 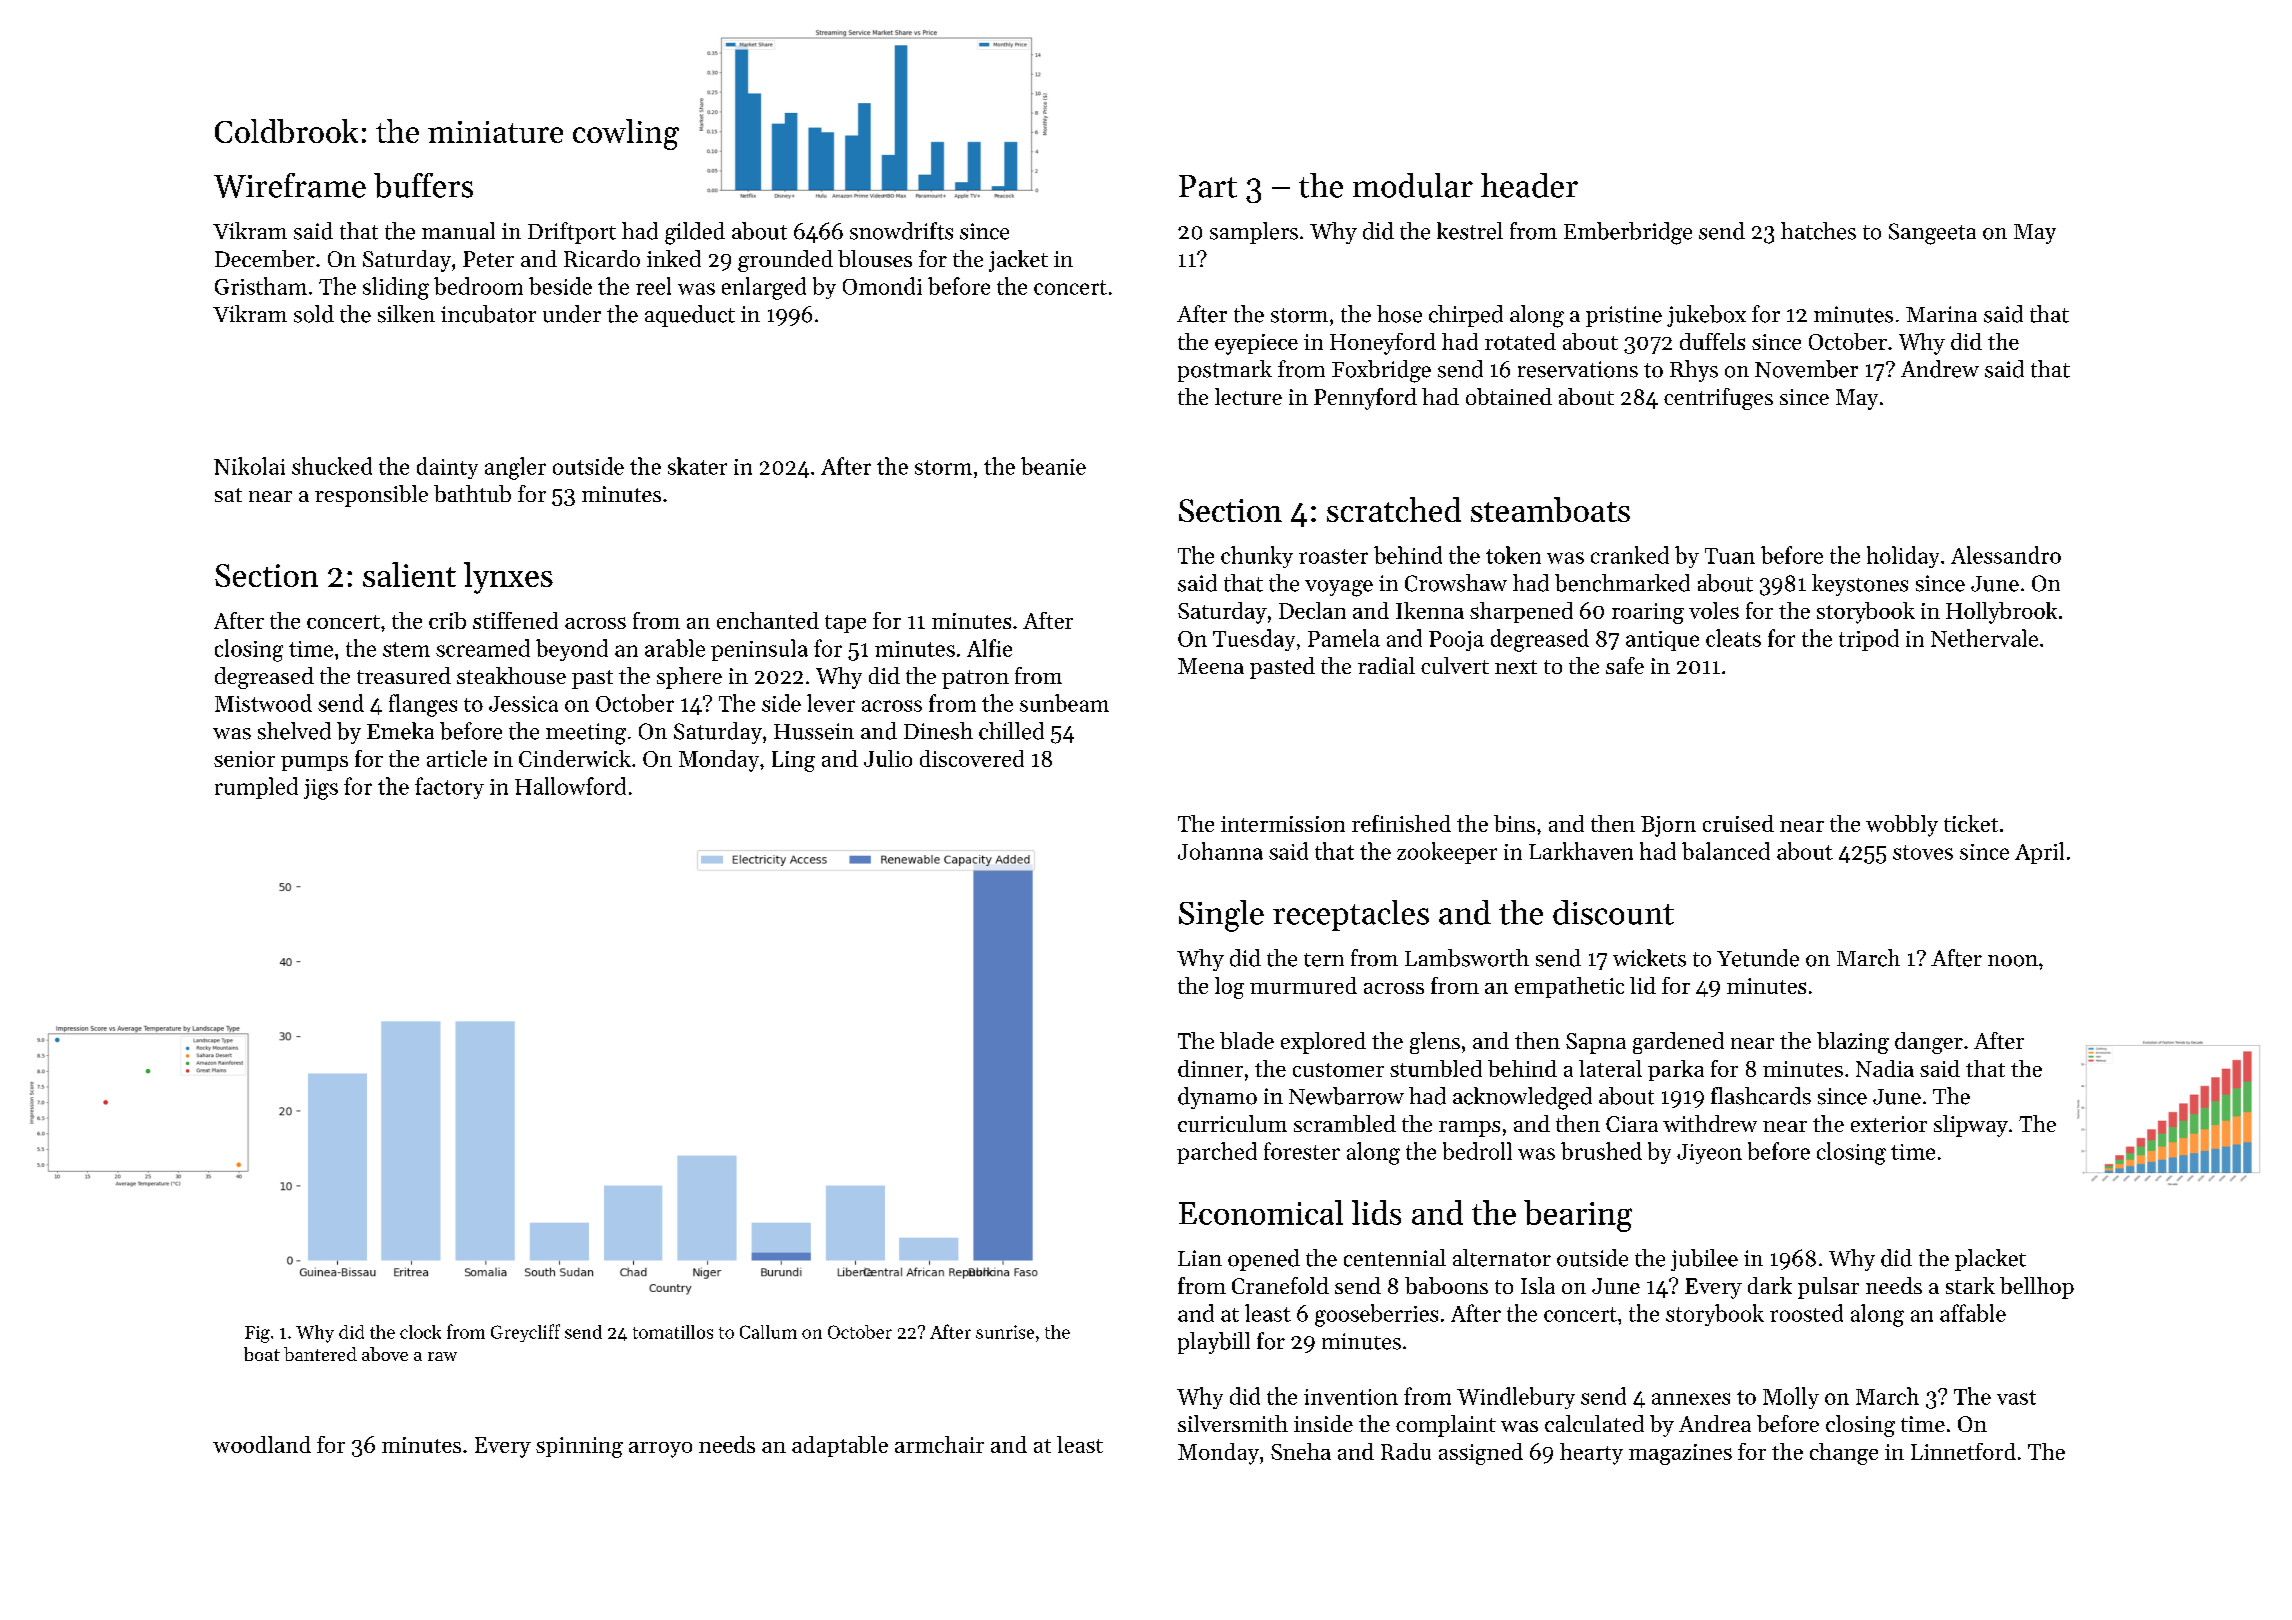 I want to click on hatches, so click(x=1818, y=231).
